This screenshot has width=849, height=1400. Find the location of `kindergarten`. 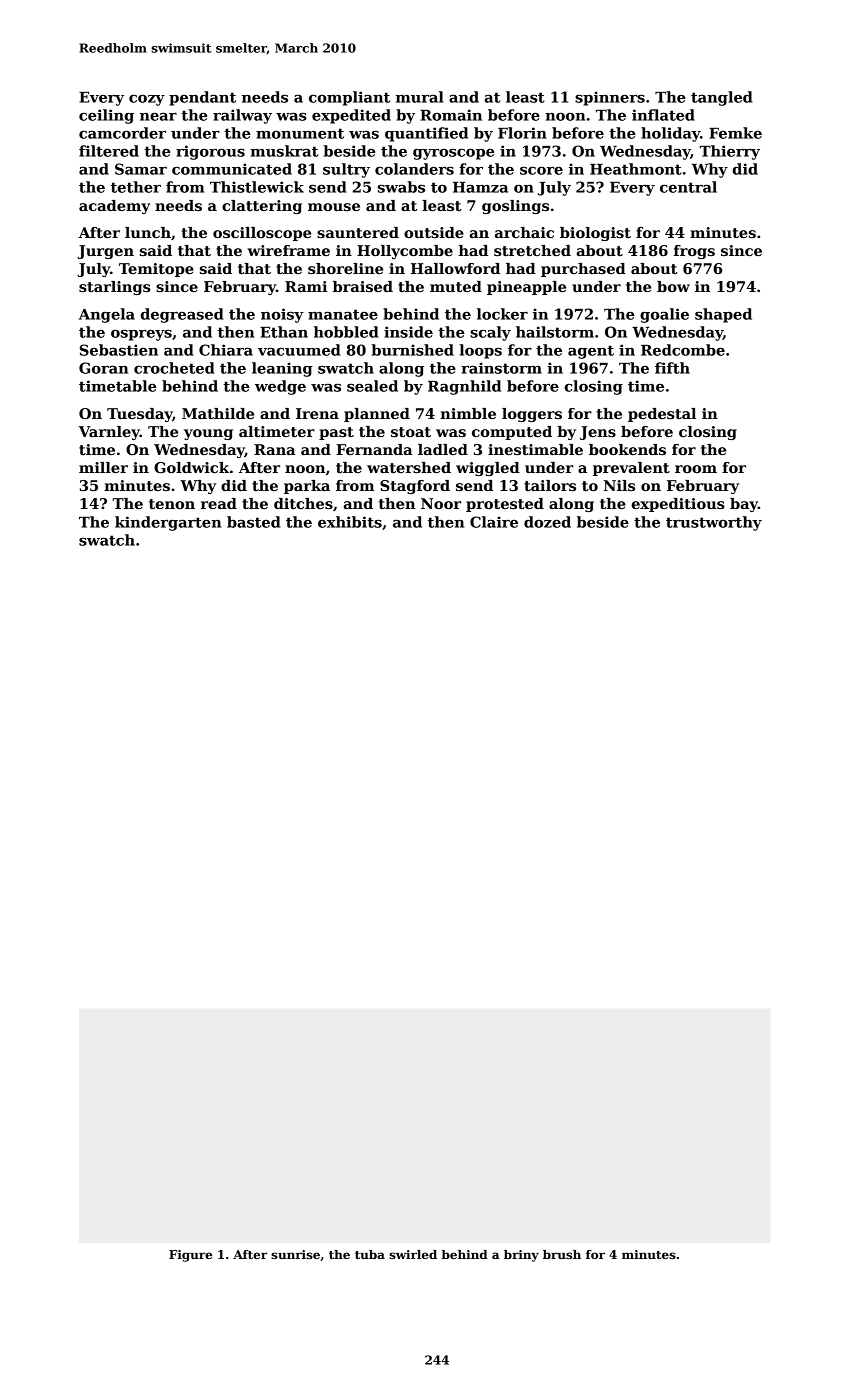

kindergarten is located at coordinates (168, 523).
